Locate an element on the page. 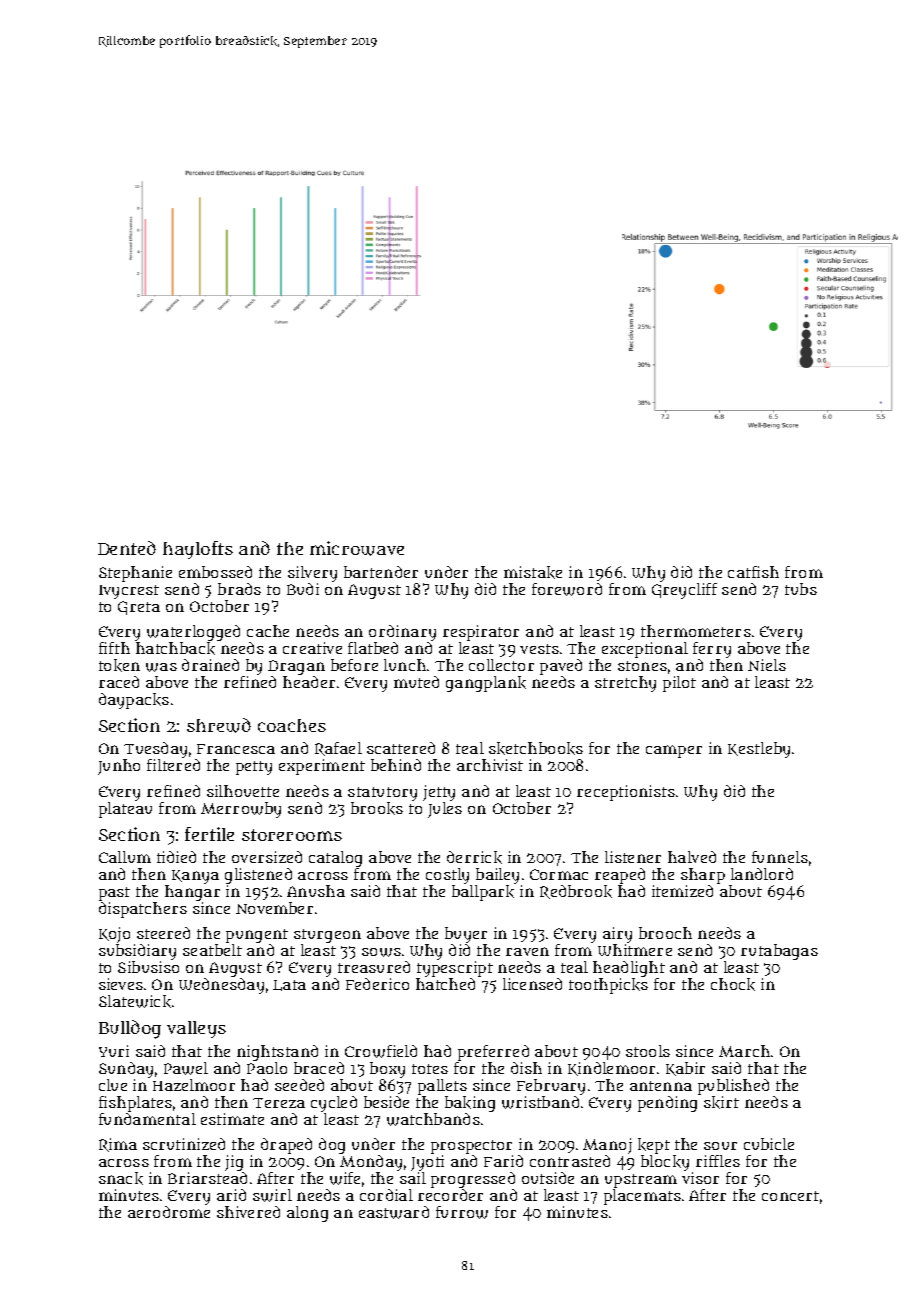 The image size is (924, 1308). brads is located at coordinates (239, 589).
